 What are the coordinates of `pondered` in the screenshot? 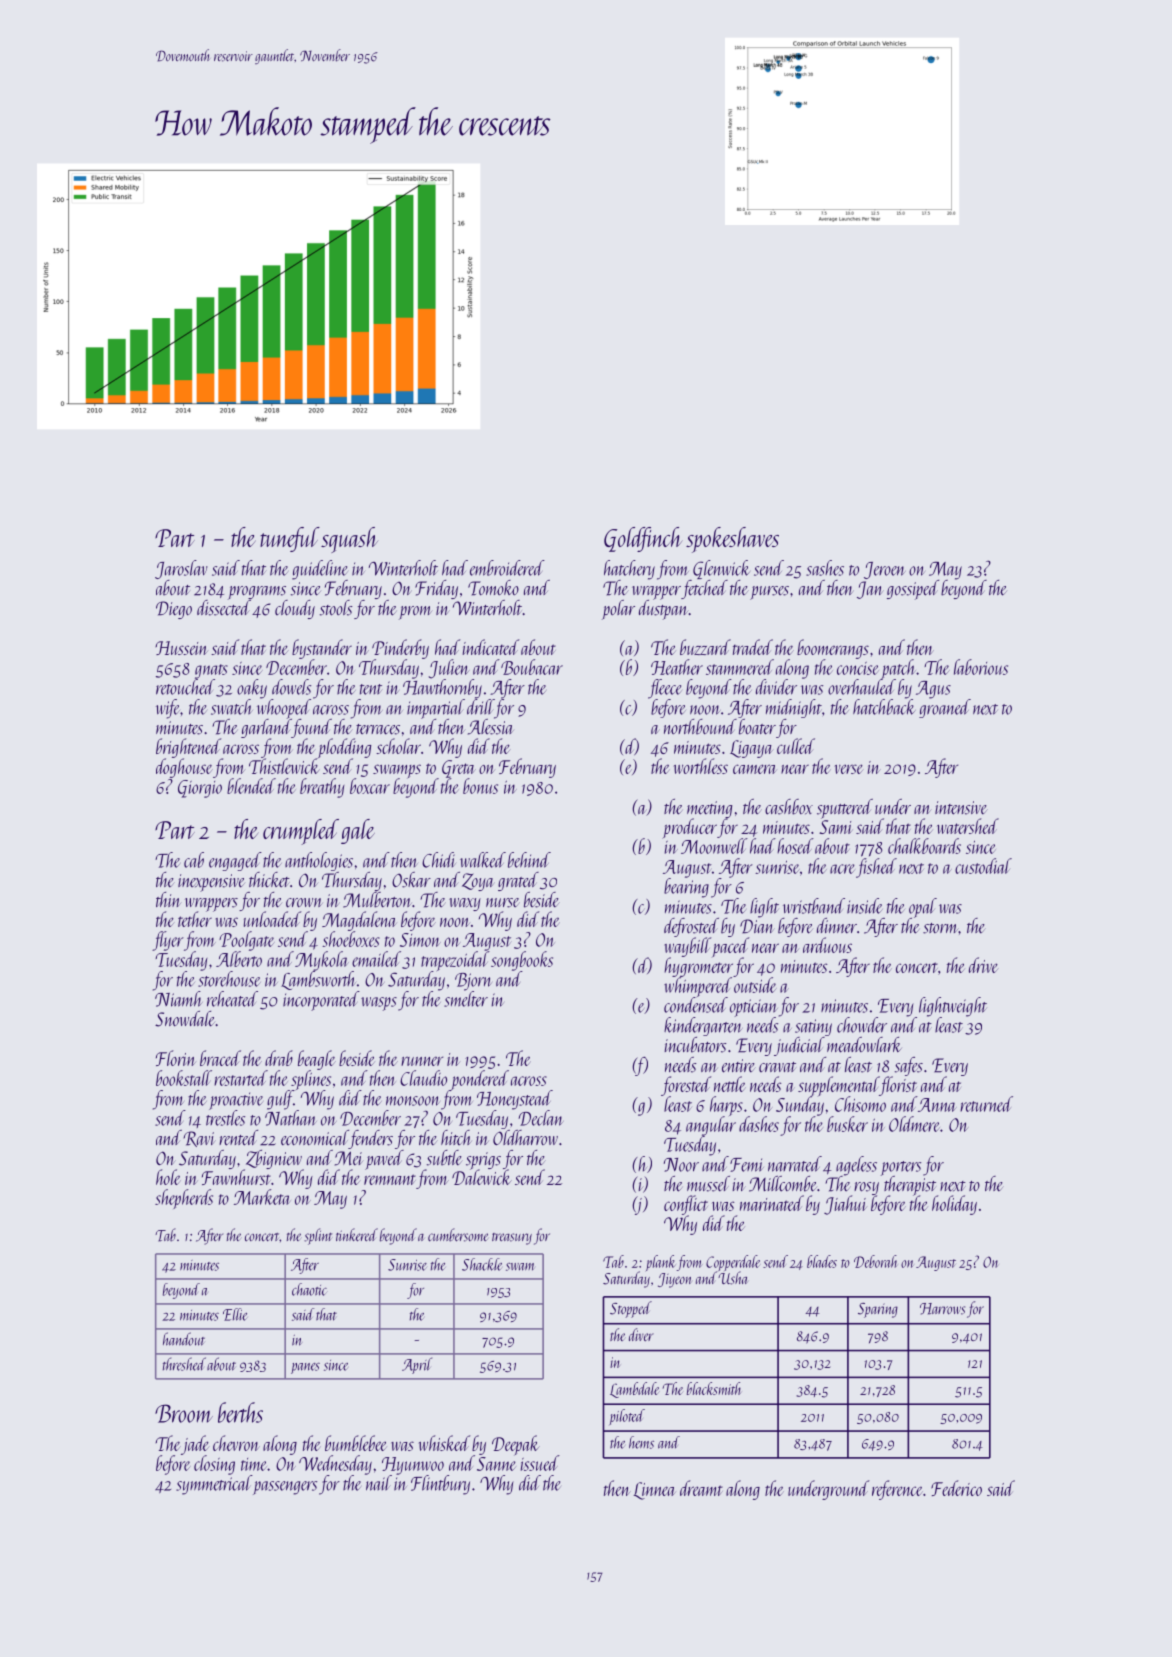 It's located at (480, 1080).
